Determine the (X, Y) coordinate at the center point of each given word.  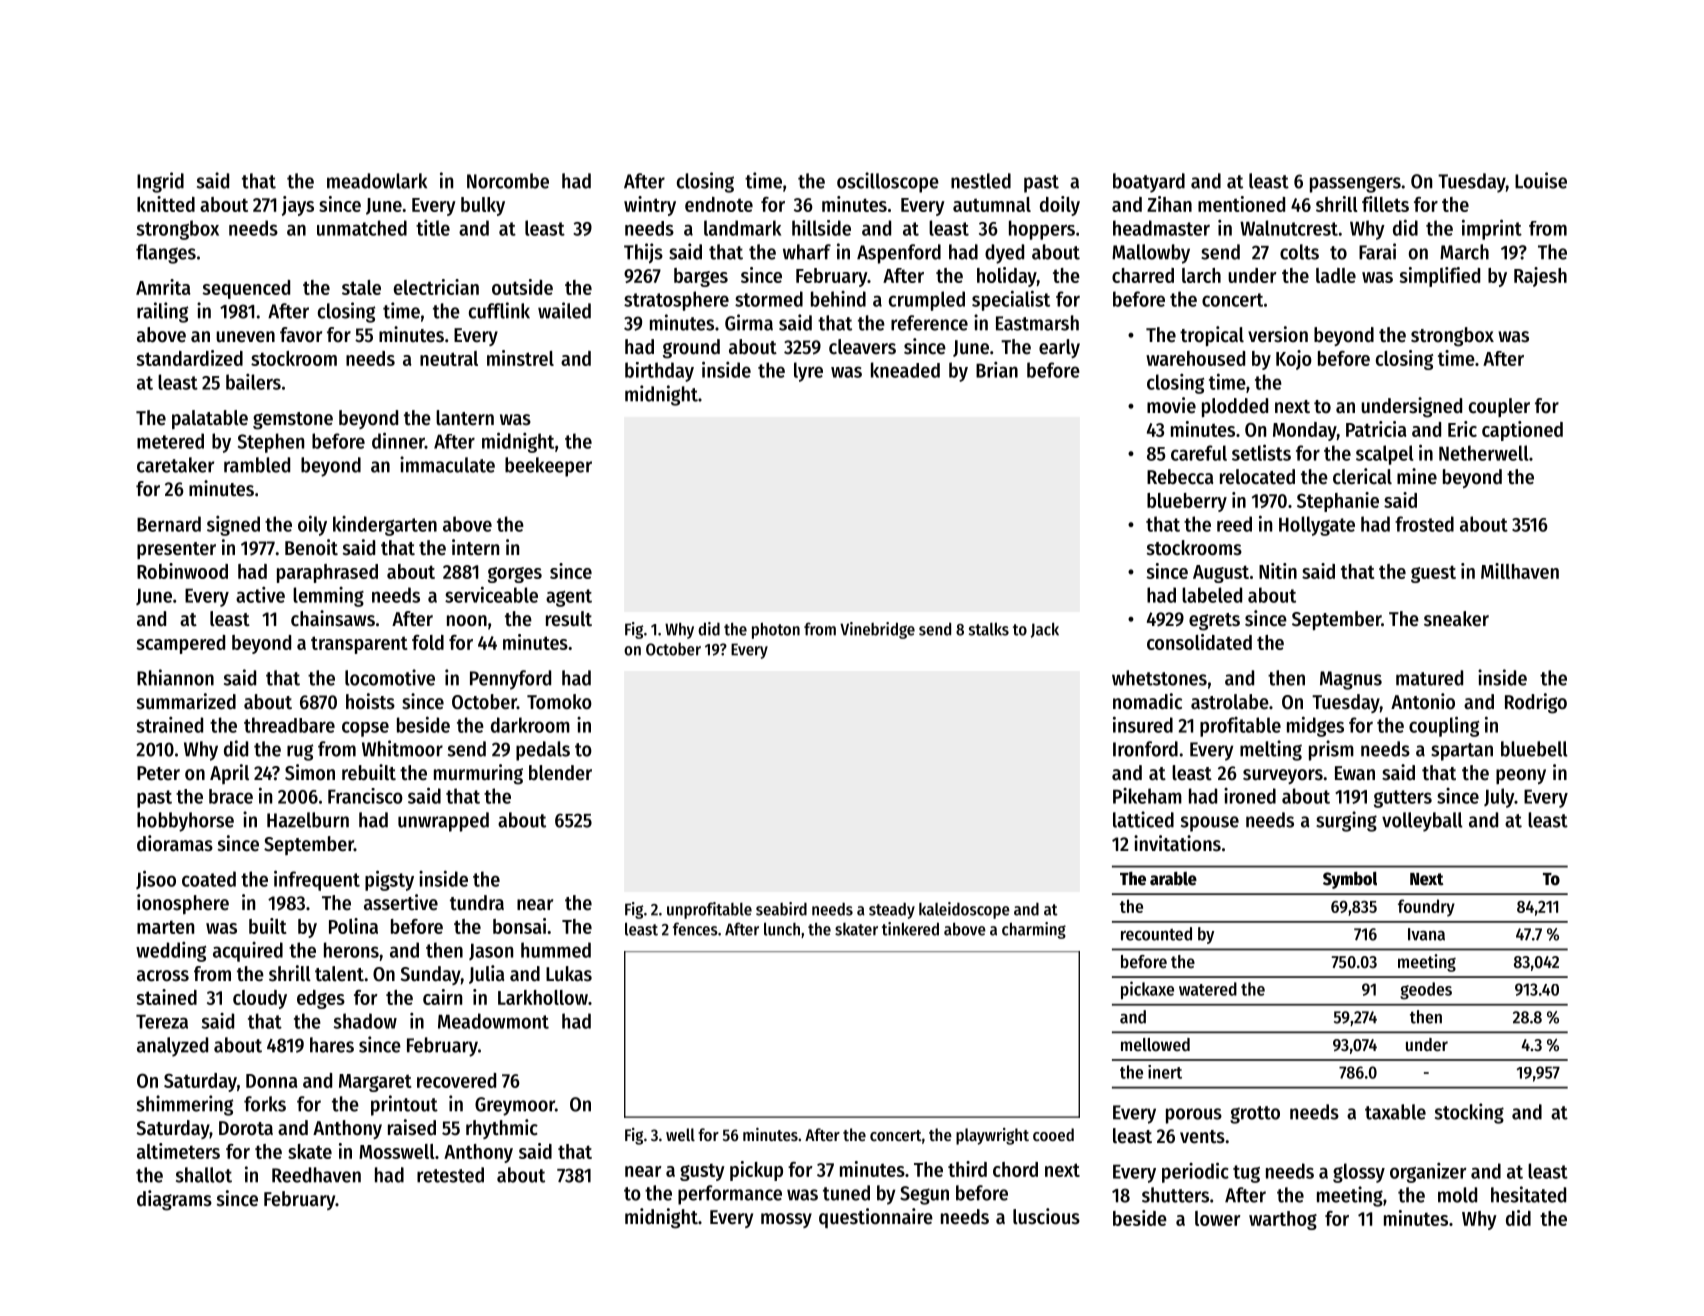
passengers (1355, 184)
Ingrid (160, 182)
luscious (1046, 1216)
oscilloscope (888, 182)
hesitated (1528, 1194)
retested (450, 1175)
